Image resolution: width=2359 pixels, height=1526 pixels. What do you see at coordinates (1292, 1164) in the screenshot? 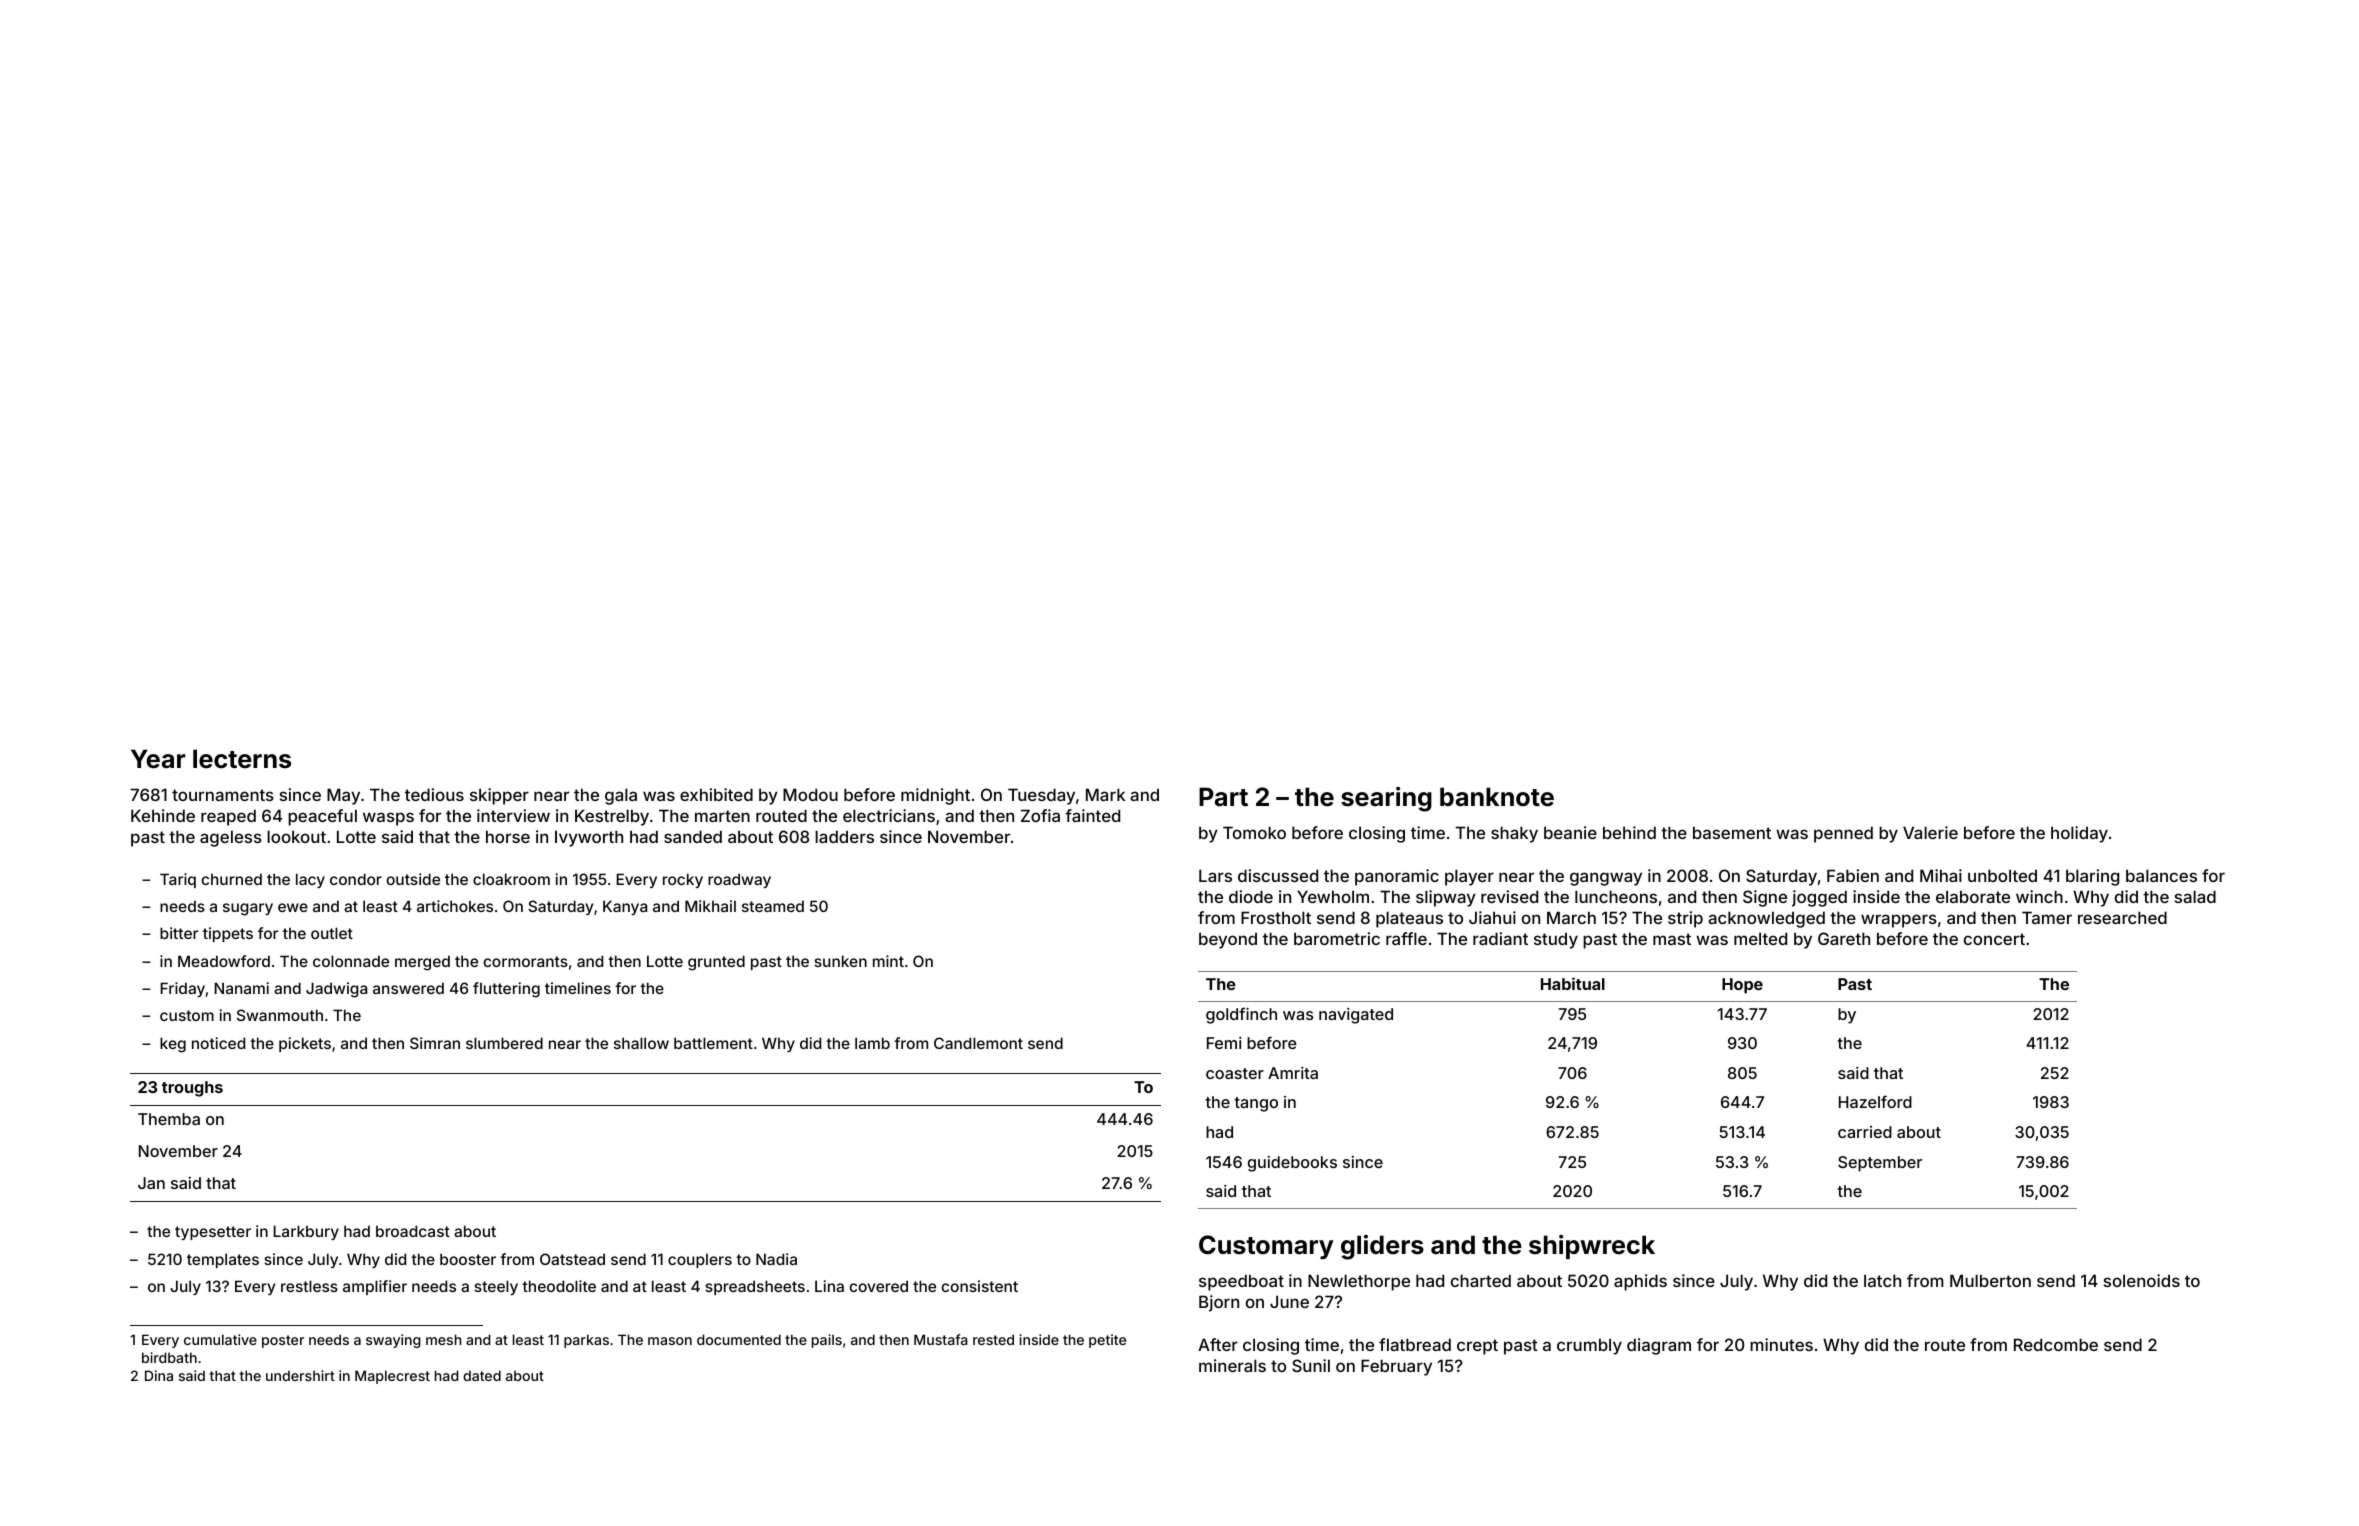
I see `guidebooks` at bounding box center [1292, 1164].
